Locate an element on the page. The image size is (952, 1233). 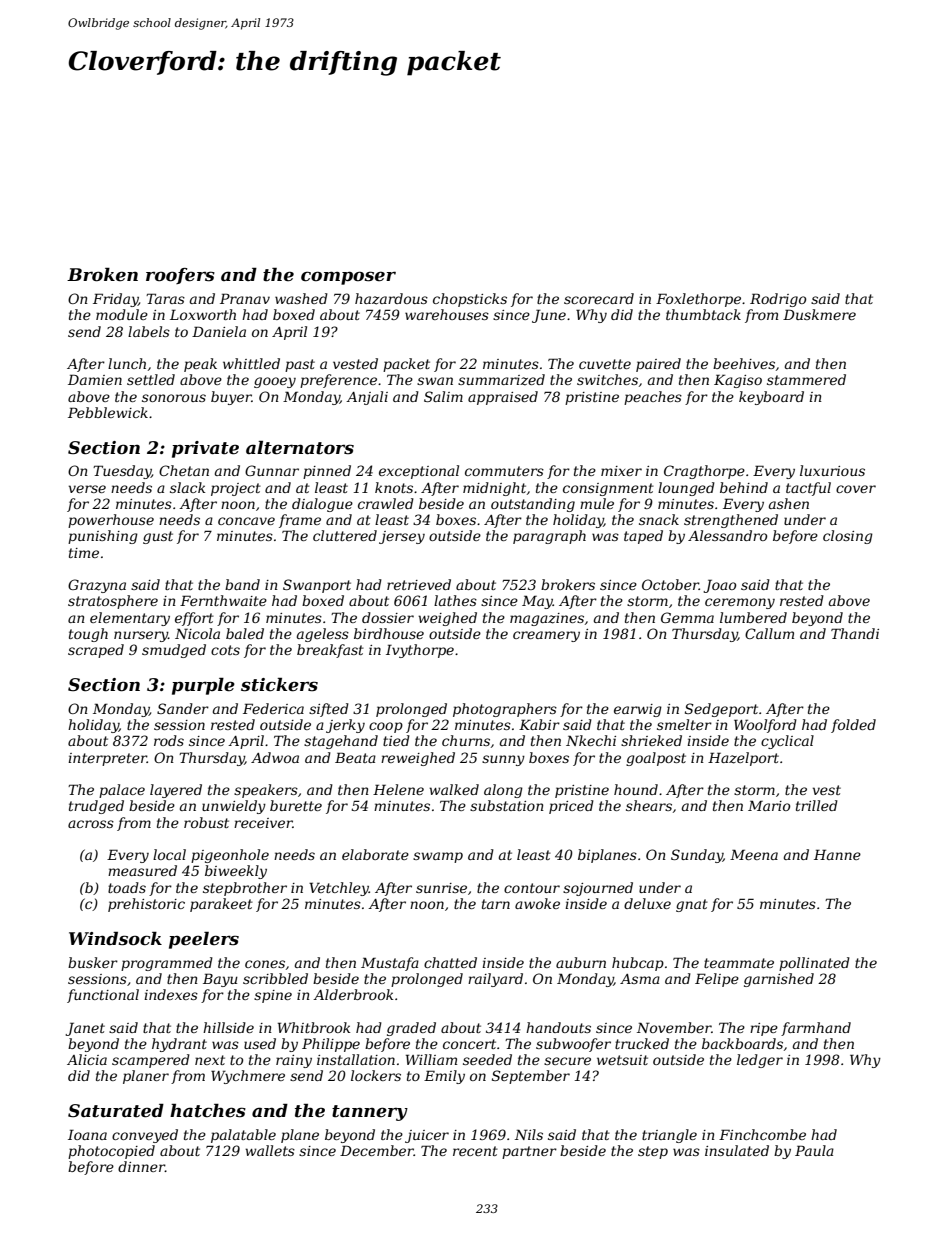
Hanne is located at coordinates (837, 854).
